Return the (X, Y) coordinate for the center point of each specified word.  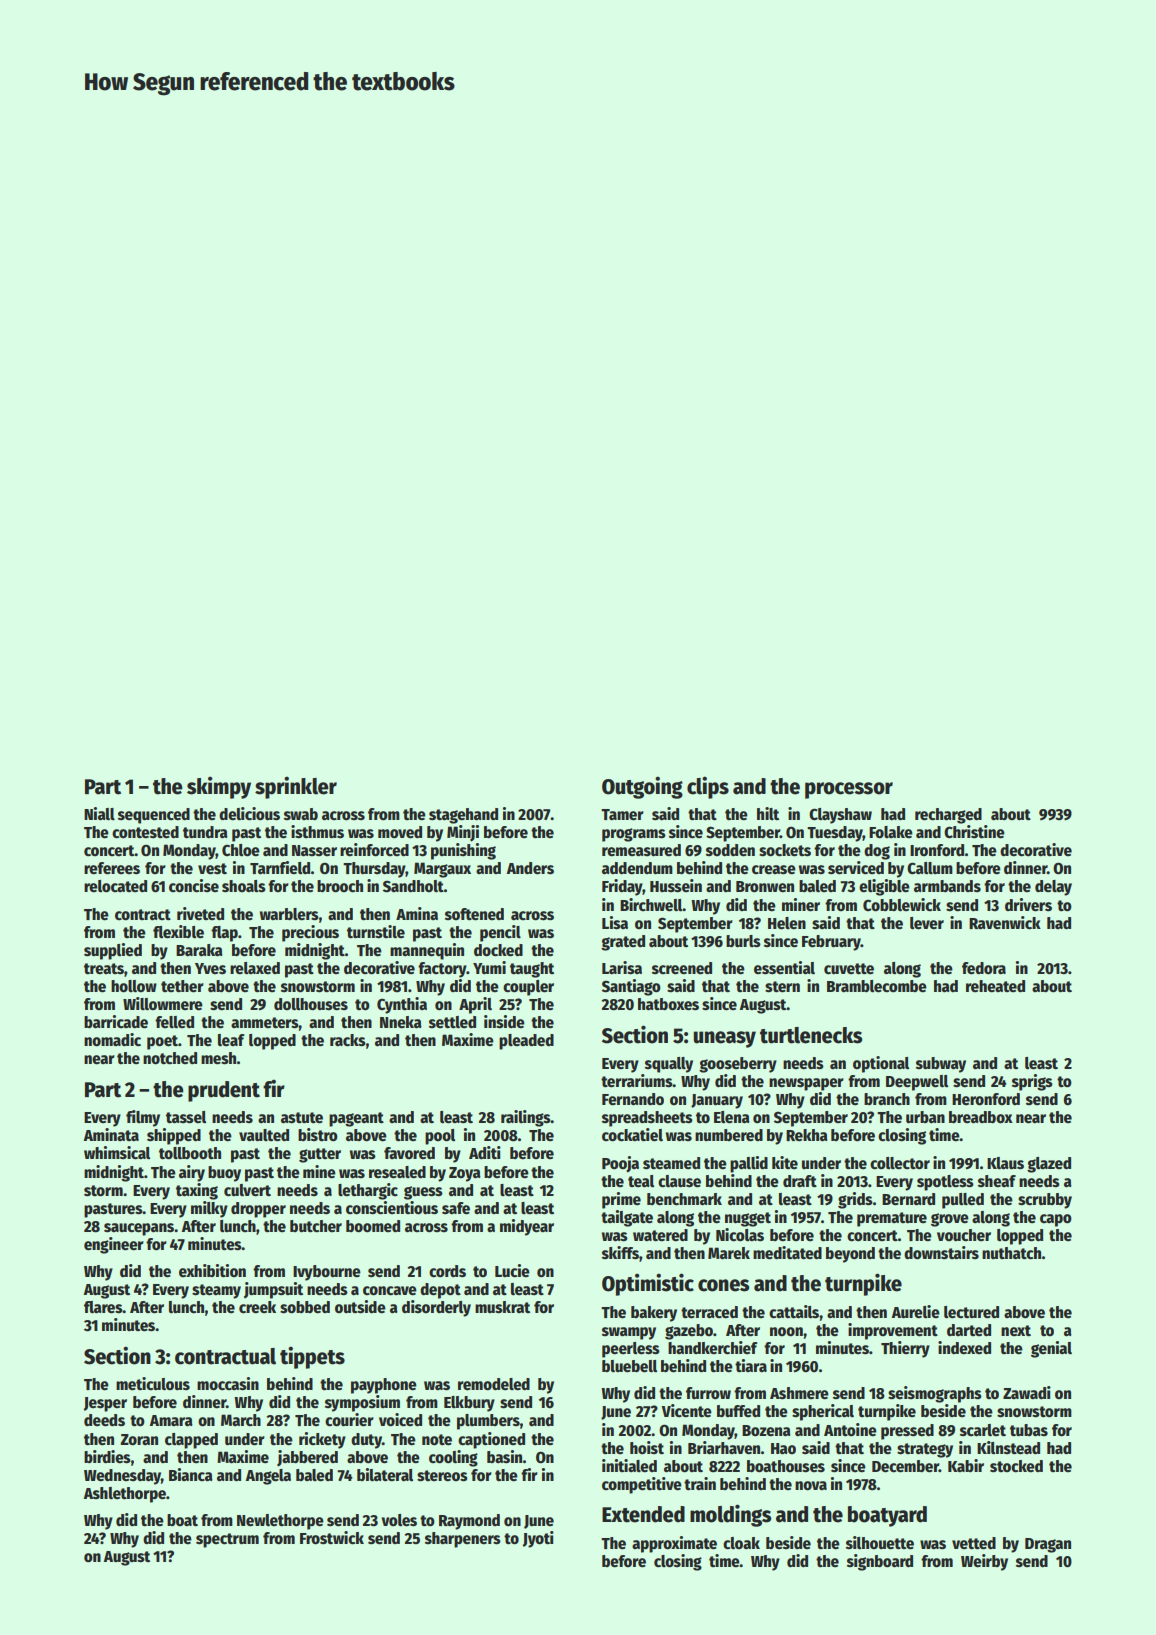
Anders (530, 868)
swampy (629, 1333)
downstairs (941, 1253)
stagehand (463, 816)
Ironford (937, 850)
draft (800, 1181)
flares (103, 1307)
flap (224, 934)
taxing (197, 1191)
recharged (948, 816)
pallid (749, 1164)
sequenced (154, 816)
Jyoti (538, 1539)
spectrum (227, 1540)
